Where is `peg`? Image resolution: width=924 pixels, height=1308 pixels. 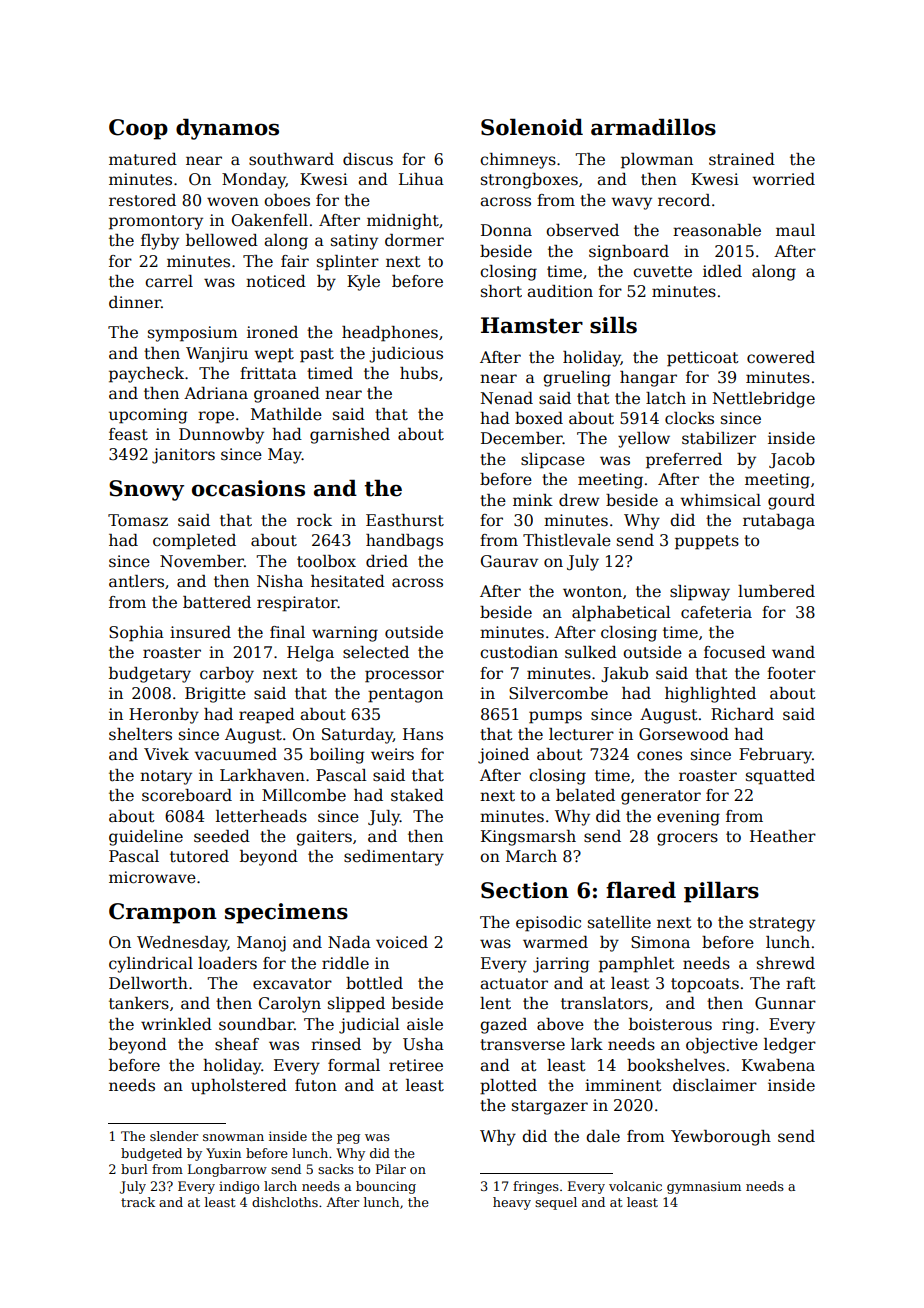
peg is located at coordinates (348, 1139).
